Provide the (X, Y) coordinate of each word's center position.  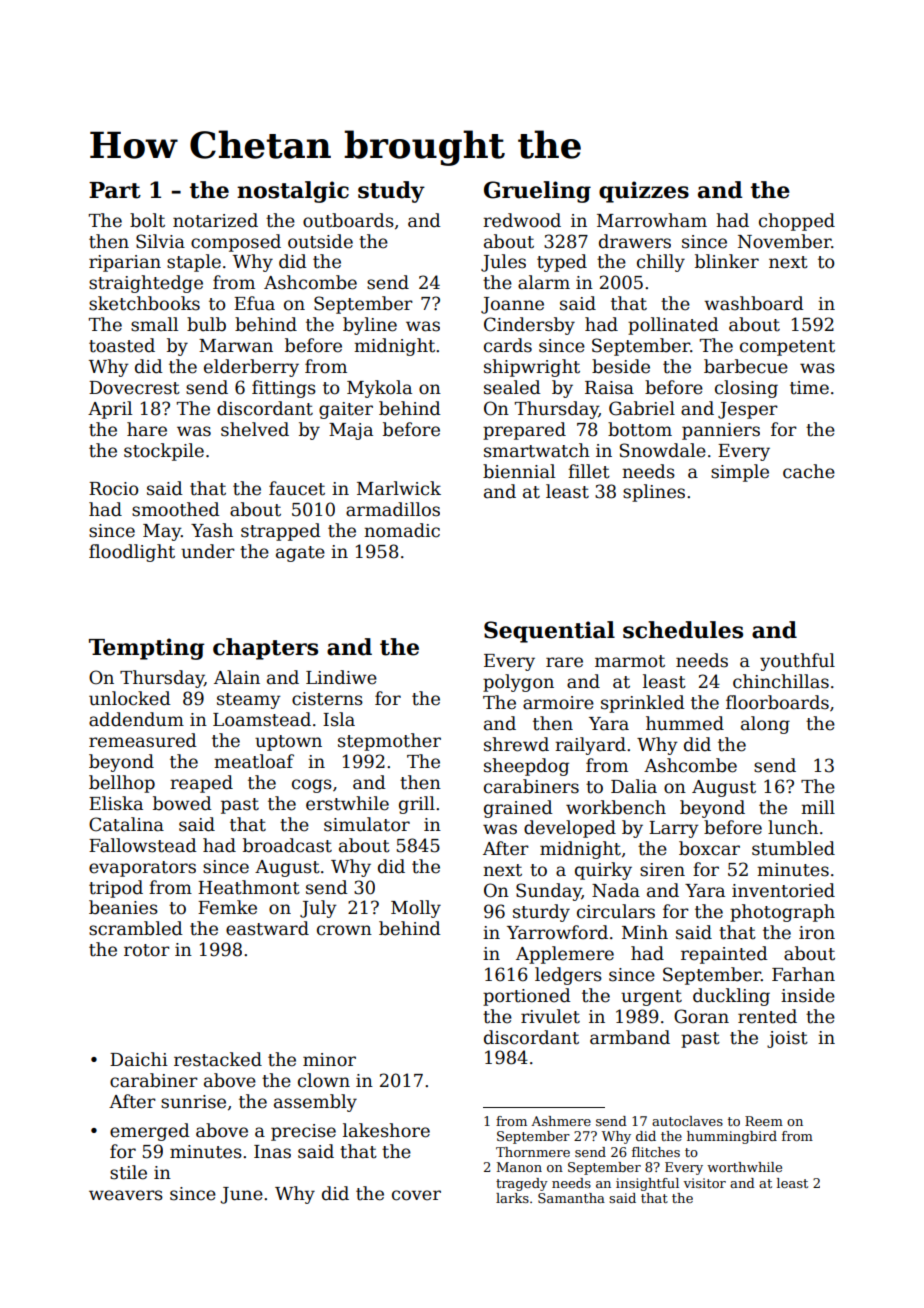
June (241, 1195)
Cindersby (529, 326)
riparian (125, 263)
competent (787, 348)
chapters (265, 649)
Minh (645, 932)
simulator (367, 824)
